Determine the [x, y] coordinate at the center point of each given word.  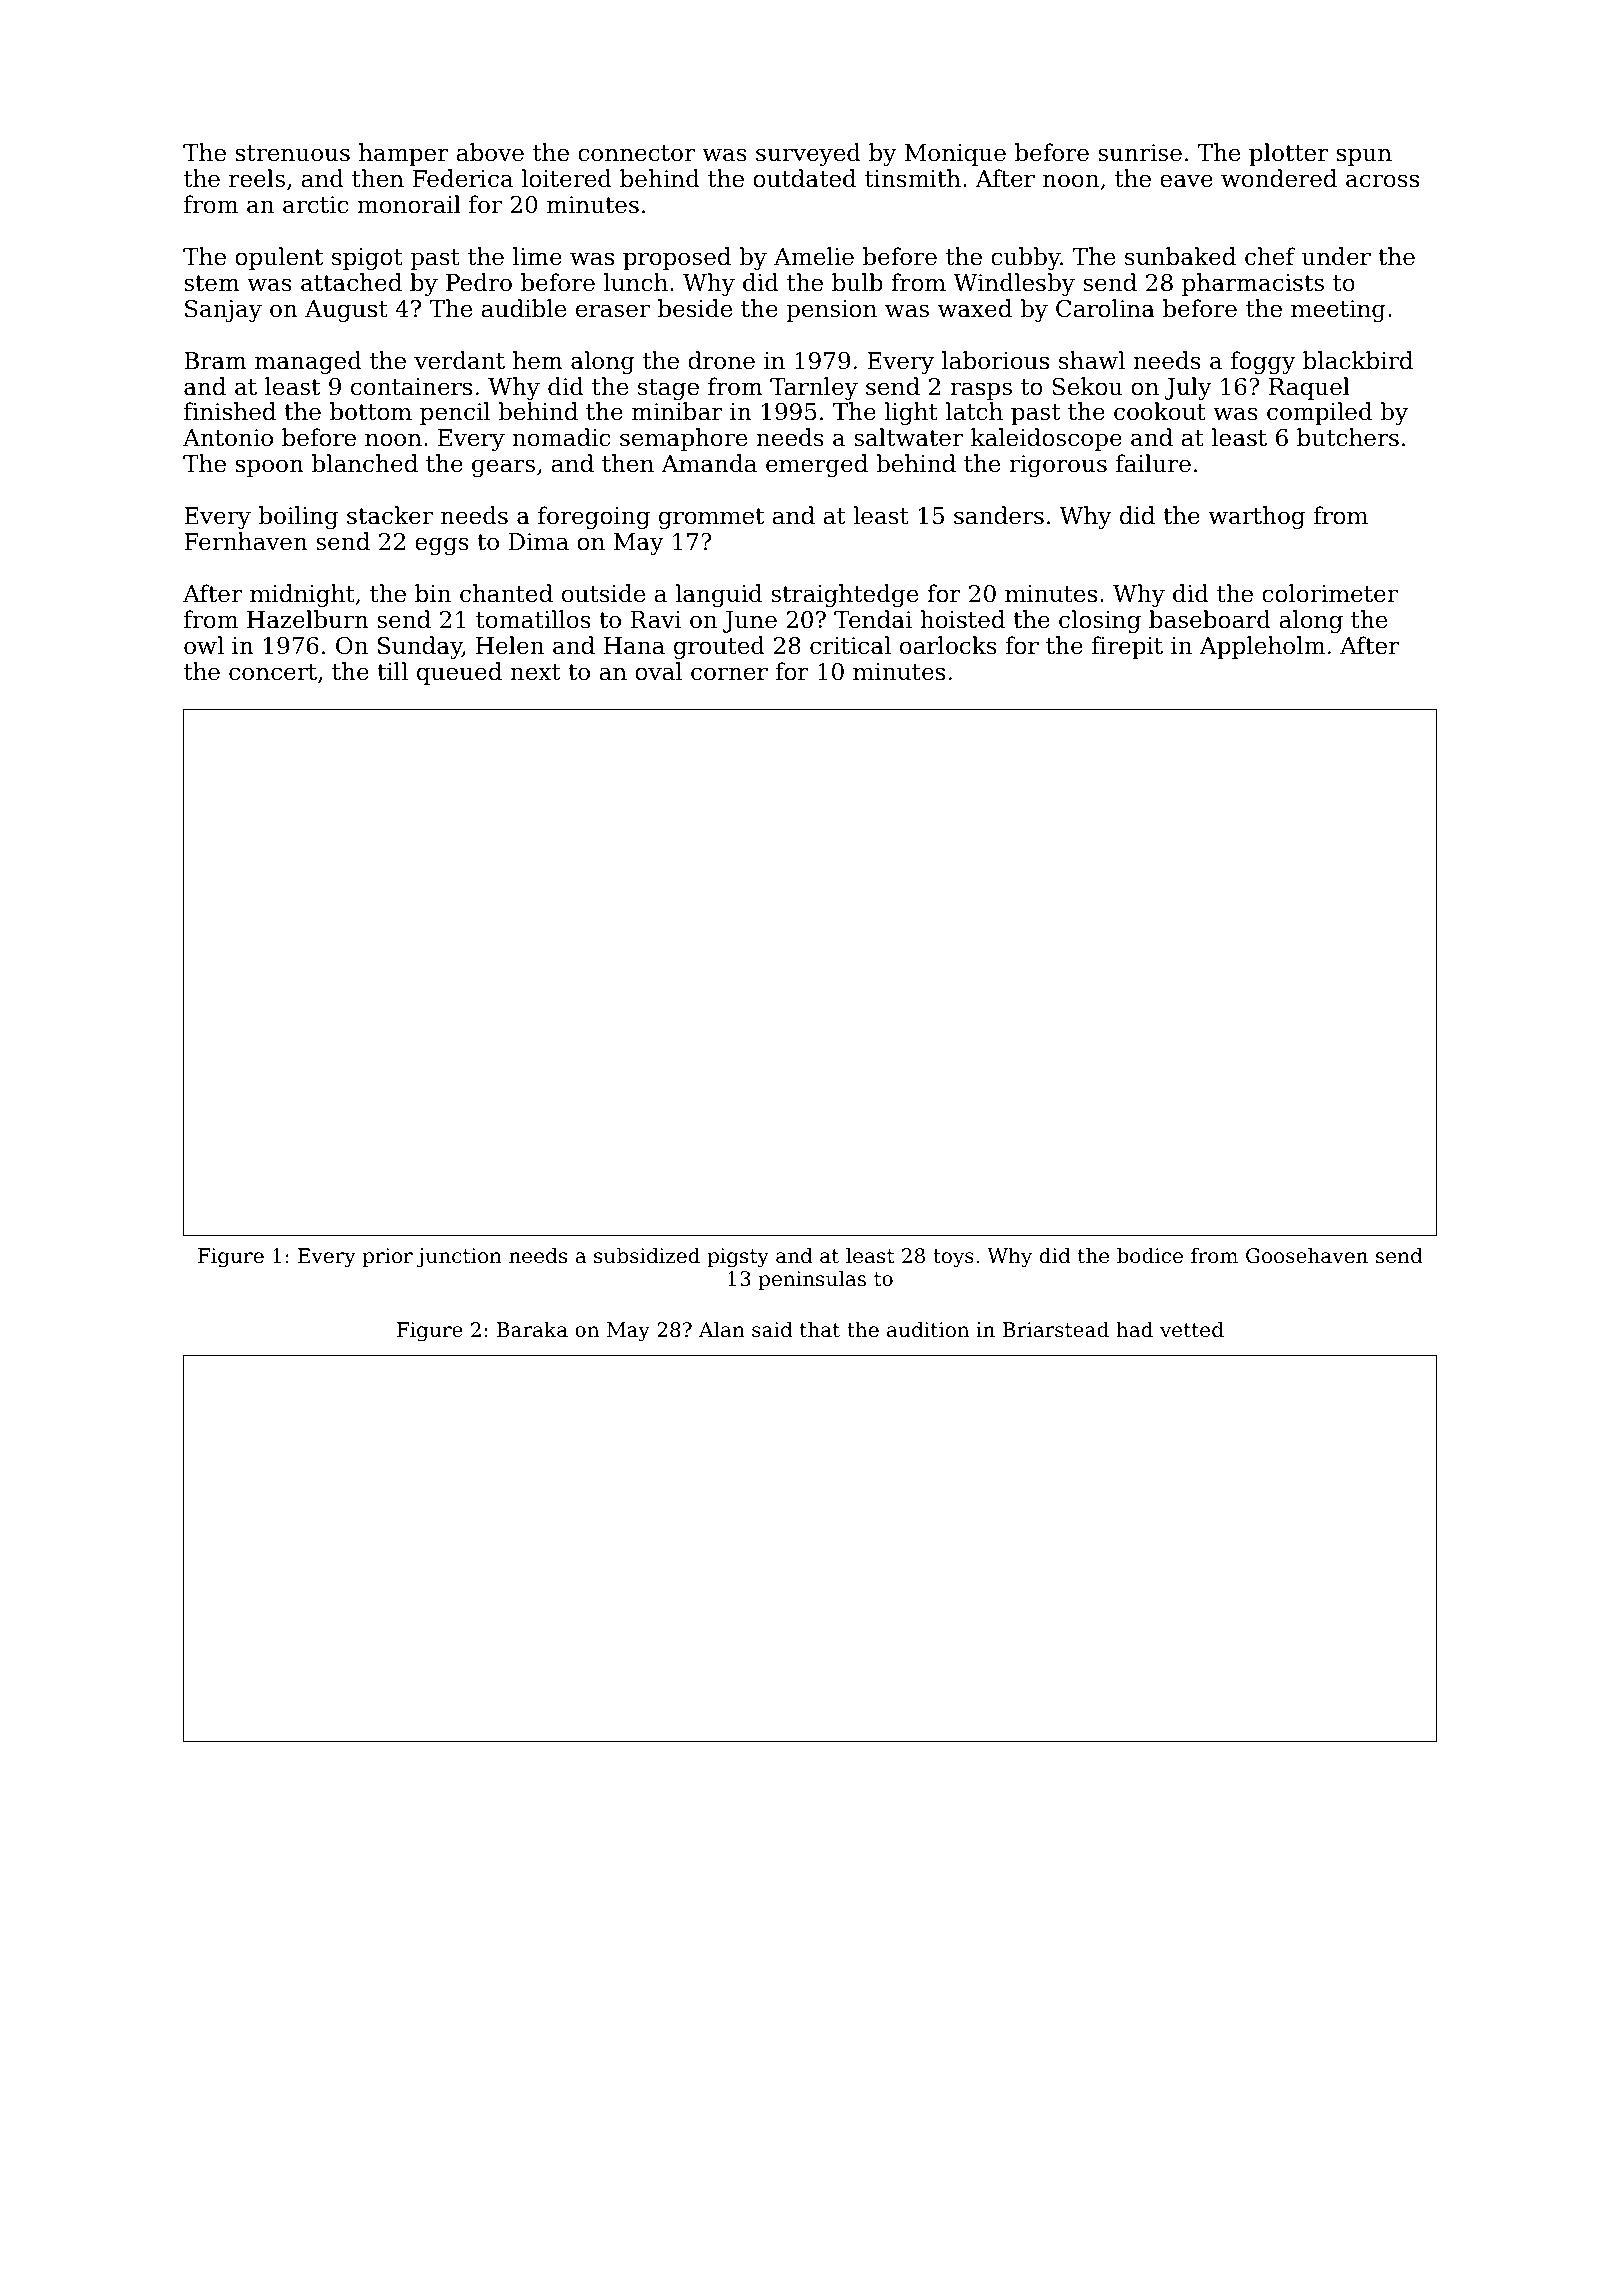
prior [387, 1257]
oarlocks [948, 645]
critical [850, 645]
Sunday [420, 647]
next [535, 672]
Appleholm [1262, 647]
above [490, 152]
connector [636, 153]
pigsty [738, 1258]
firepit [1127, 647]
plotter [1289, 154]
